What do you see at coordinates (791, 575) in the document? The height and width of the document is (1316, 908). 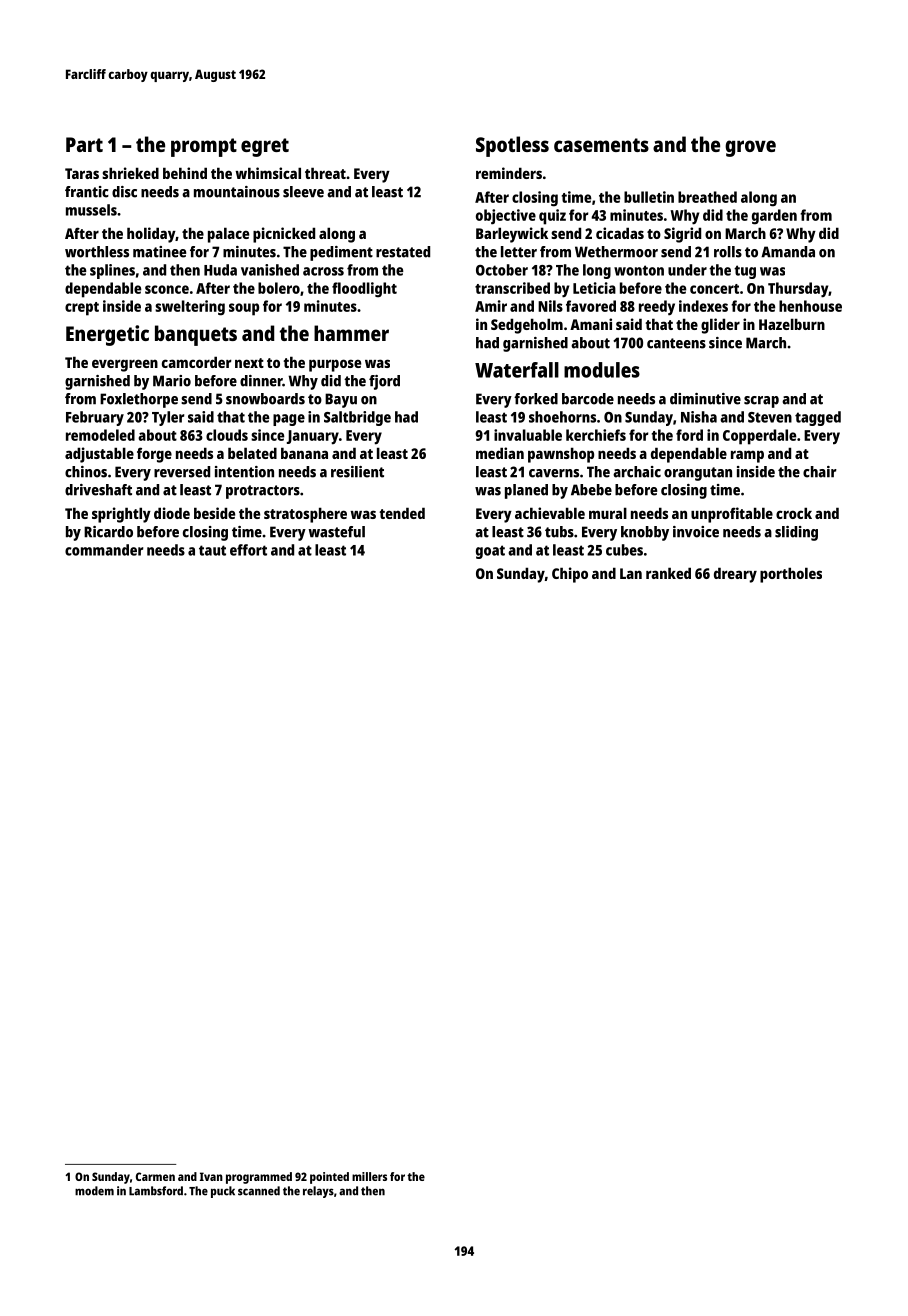 I see `portholes` at bounding box center [791, 575].
